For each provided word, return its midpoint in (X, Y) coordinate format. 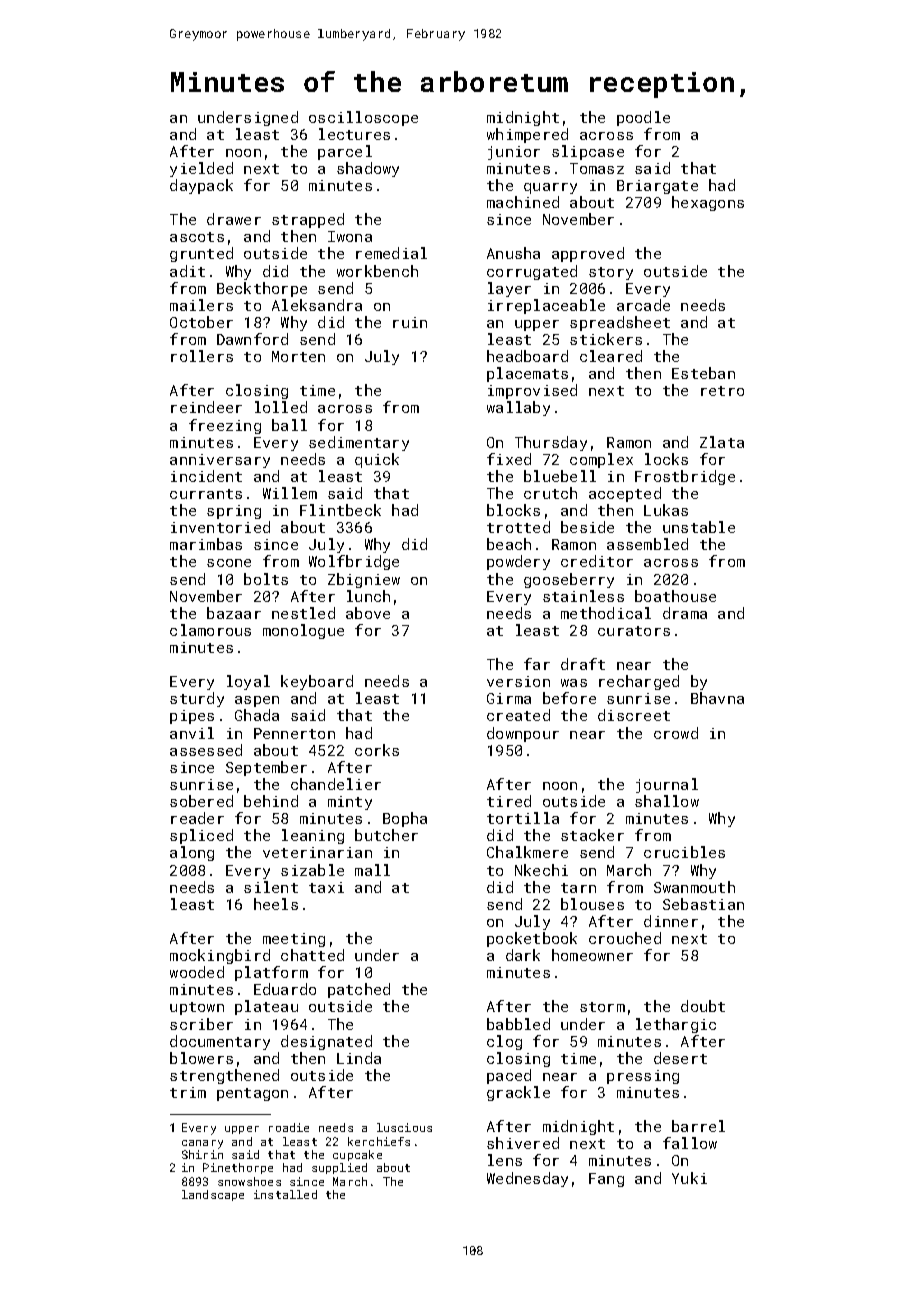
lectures (354, 134)
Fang (606, 1180)
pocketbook (532, 939)
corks (377, 750)
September (266, 768)
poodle (643, 118)
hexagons (708, 203)
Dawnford (252, 339)
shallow (667, 801)
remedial (391, 253)
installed (285, 1194)
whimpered (527, 135)
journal (667, 785)
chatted (312, 955)
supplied (339, 1168)
